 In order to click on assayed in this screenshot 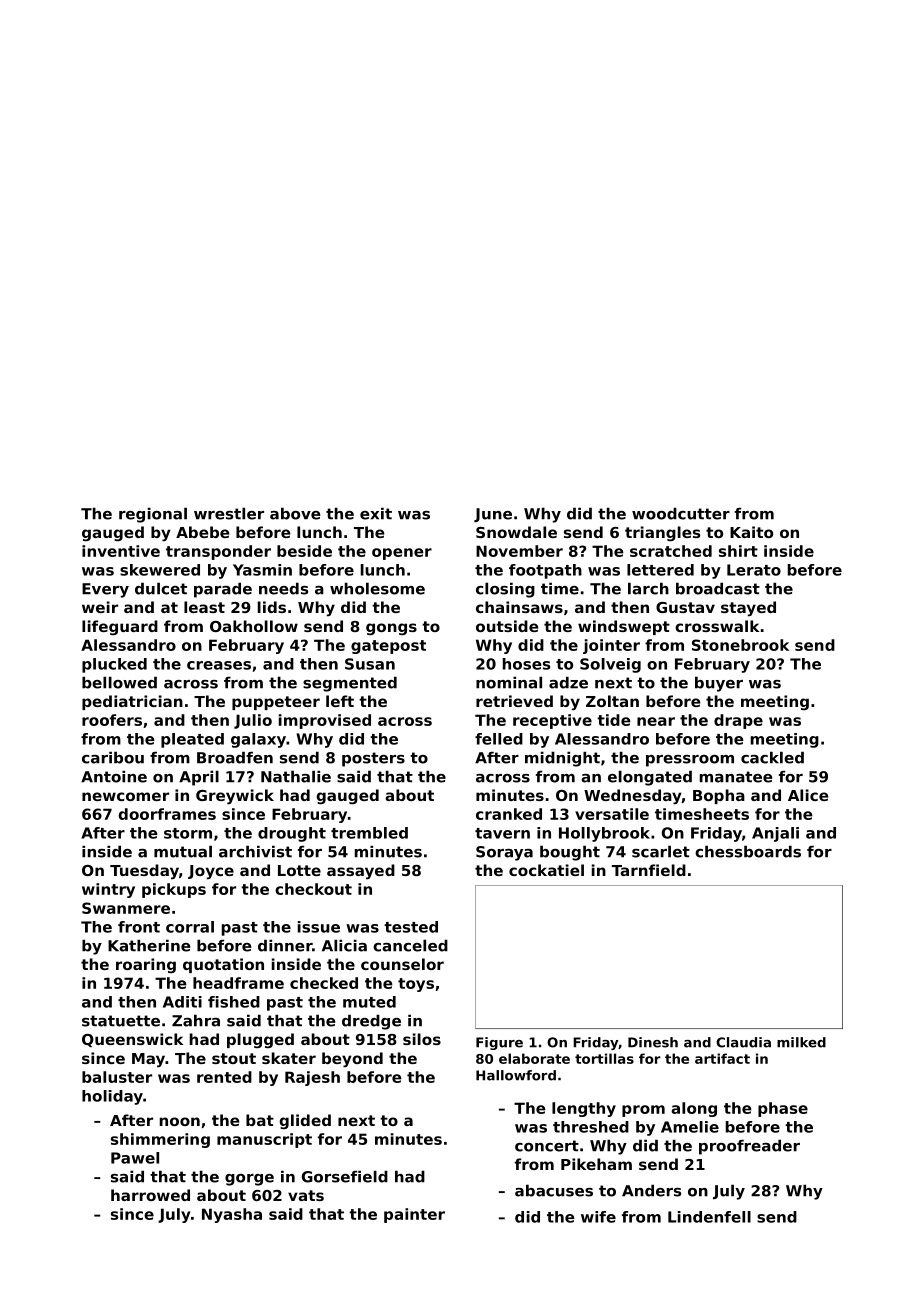, I will do `click(361, 872)`.
